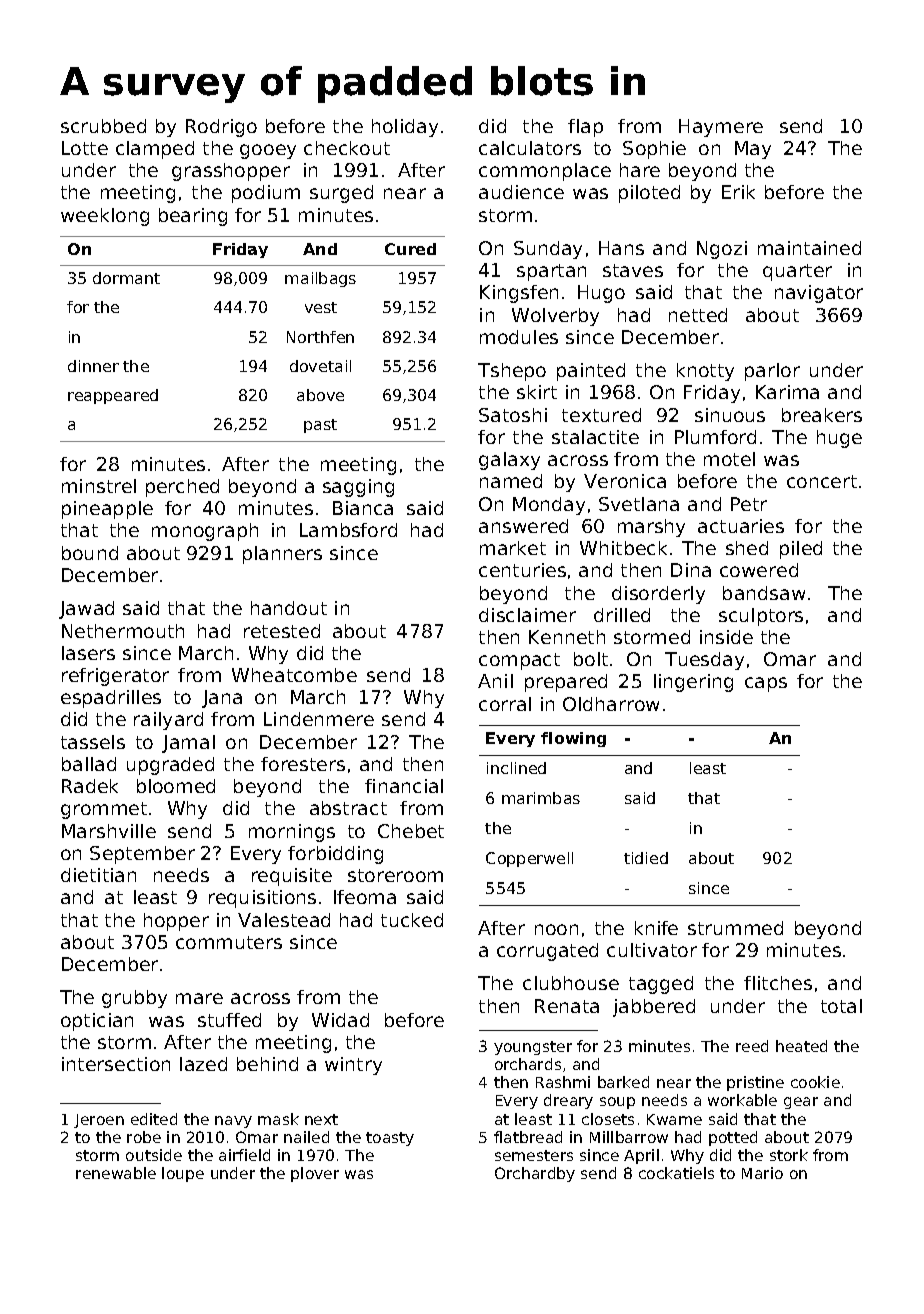  What do you see at coordinates (221, 128) in the document?
I see `Rodrigo` at bounding box center [221, 128].
